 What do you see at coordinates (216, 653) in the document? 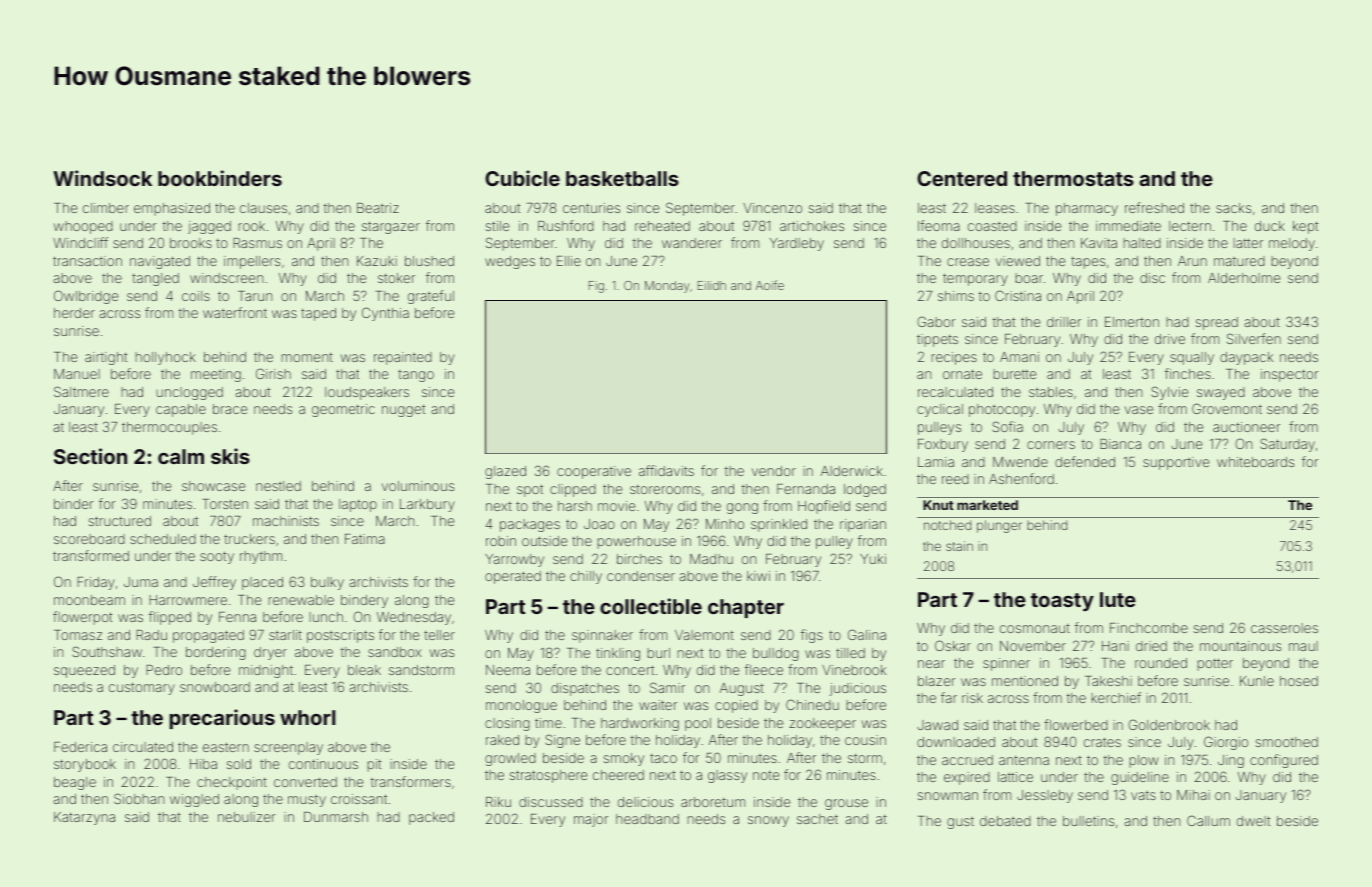
I see `bordering` at bounding box center [216, 653].
